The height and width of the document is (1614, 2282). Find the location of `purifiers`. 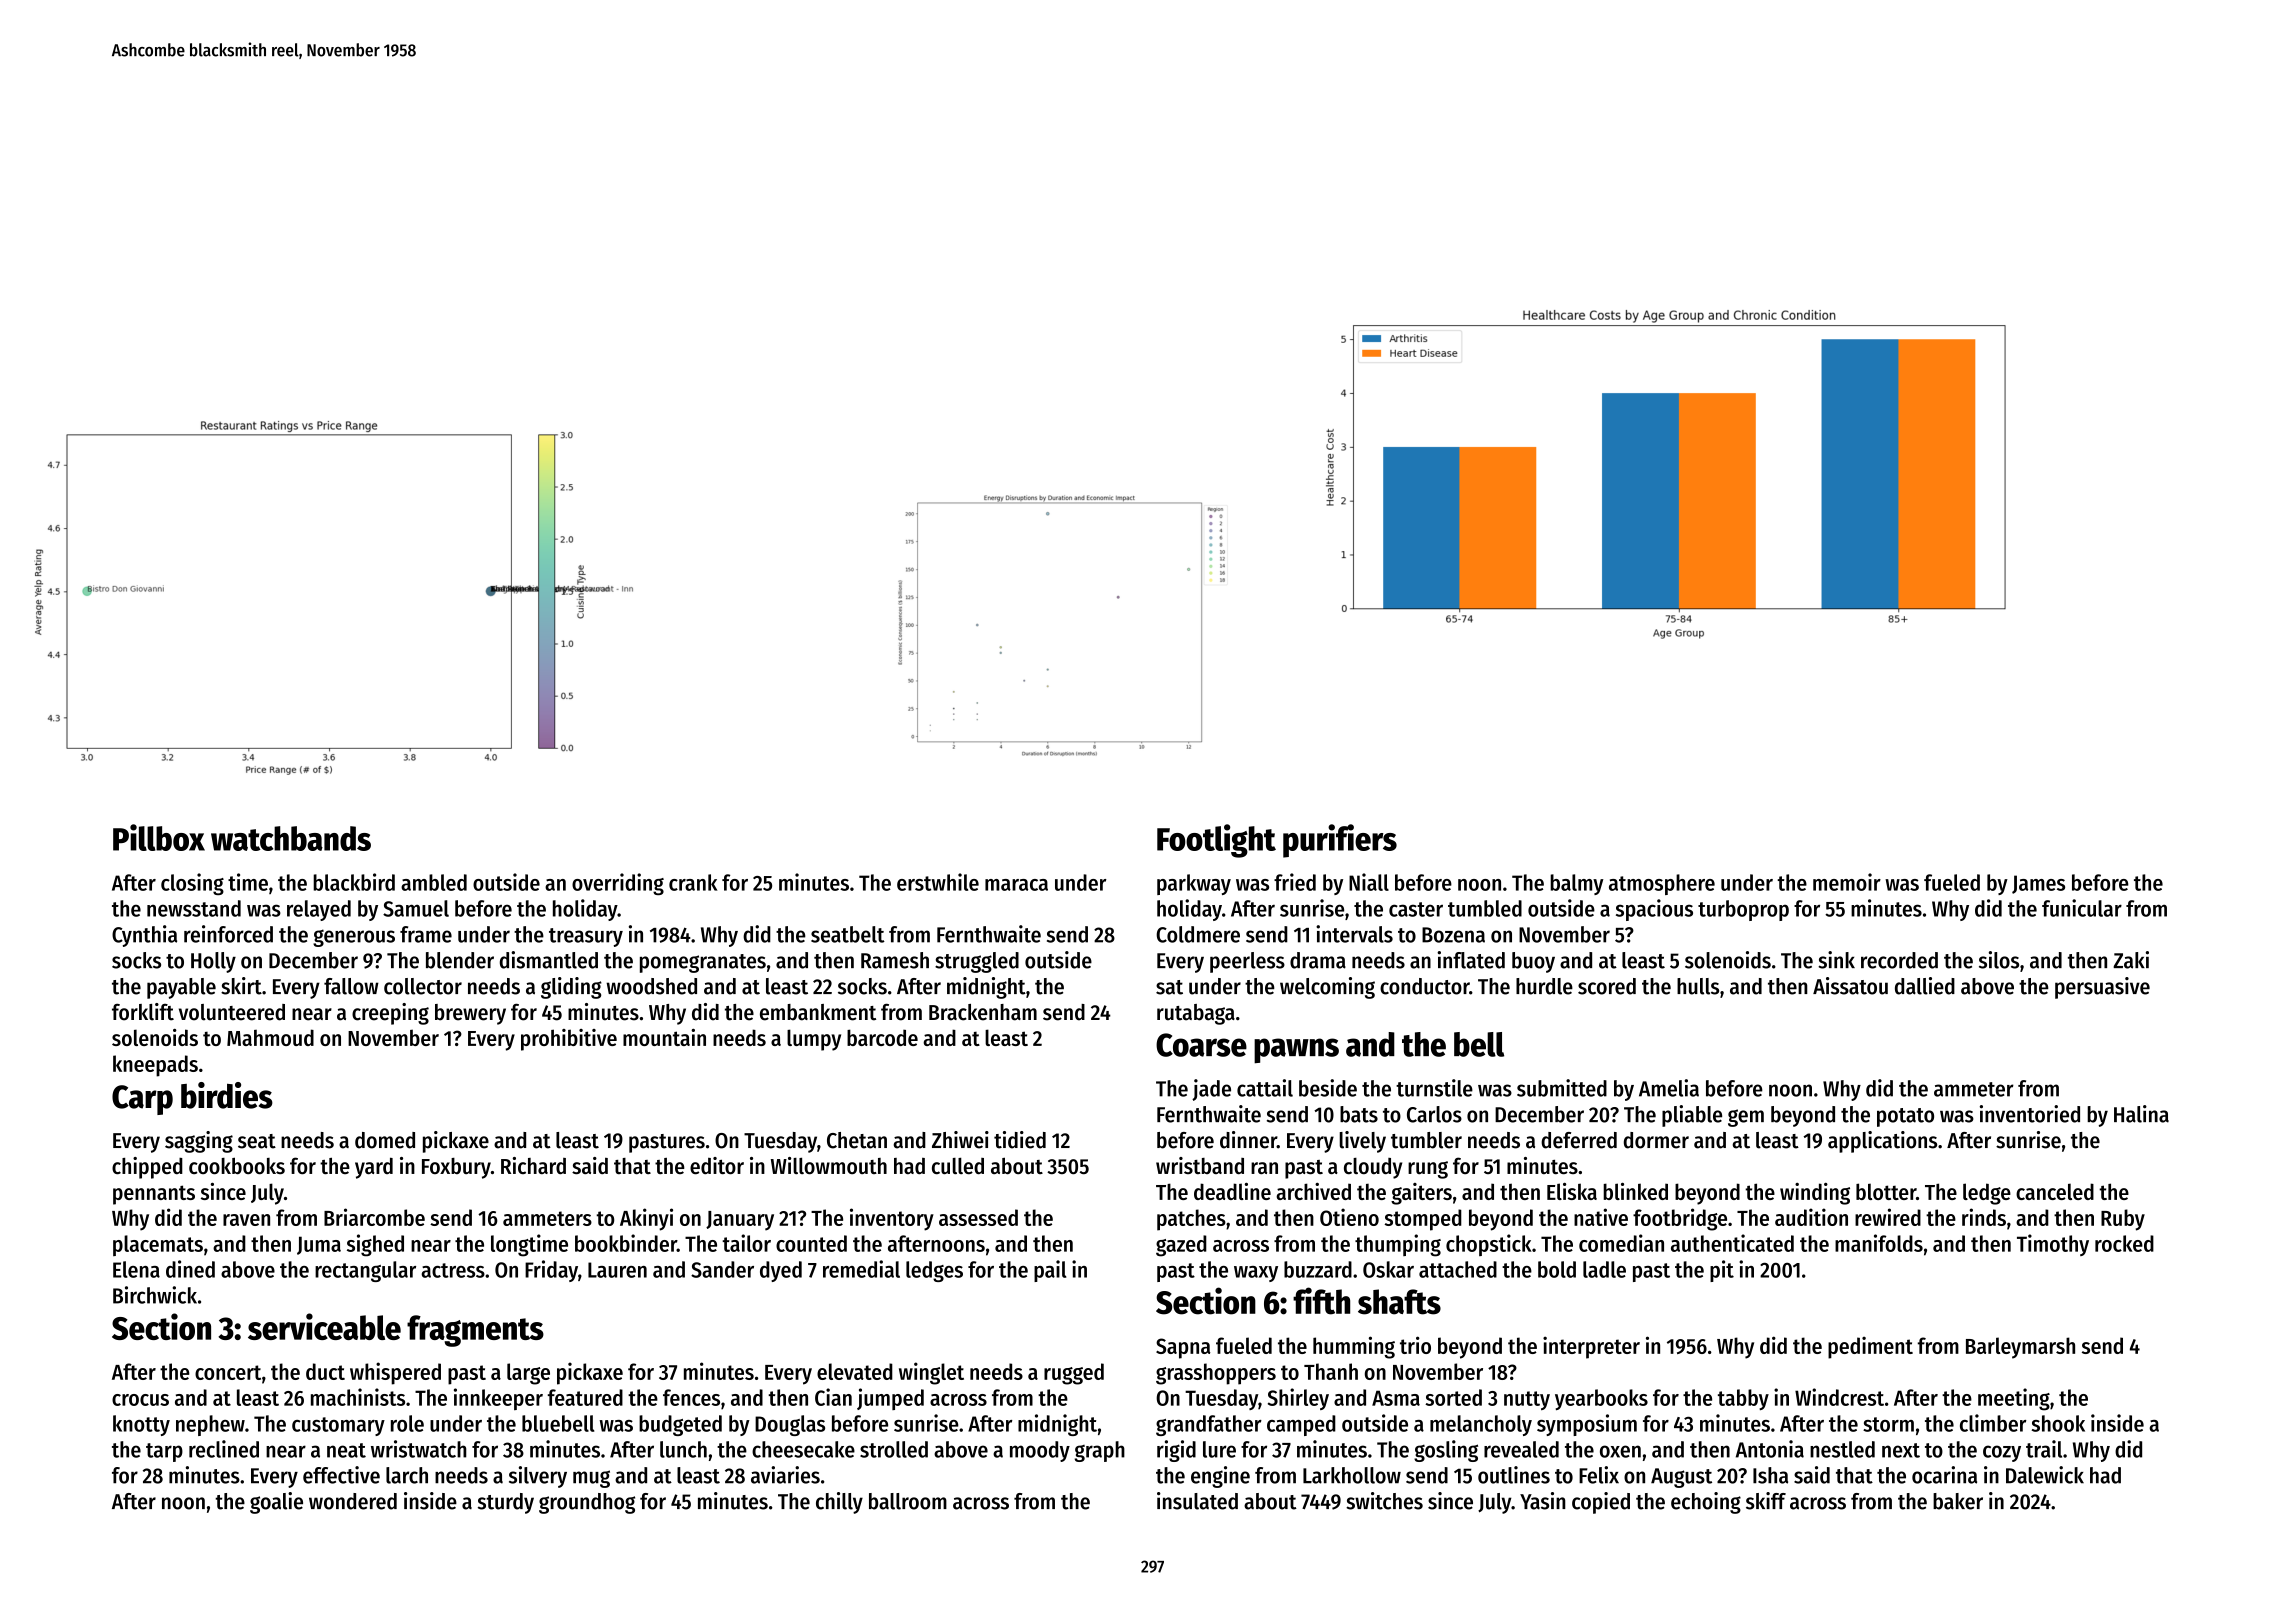

purifiers is located at coordinates (1340, 841).
